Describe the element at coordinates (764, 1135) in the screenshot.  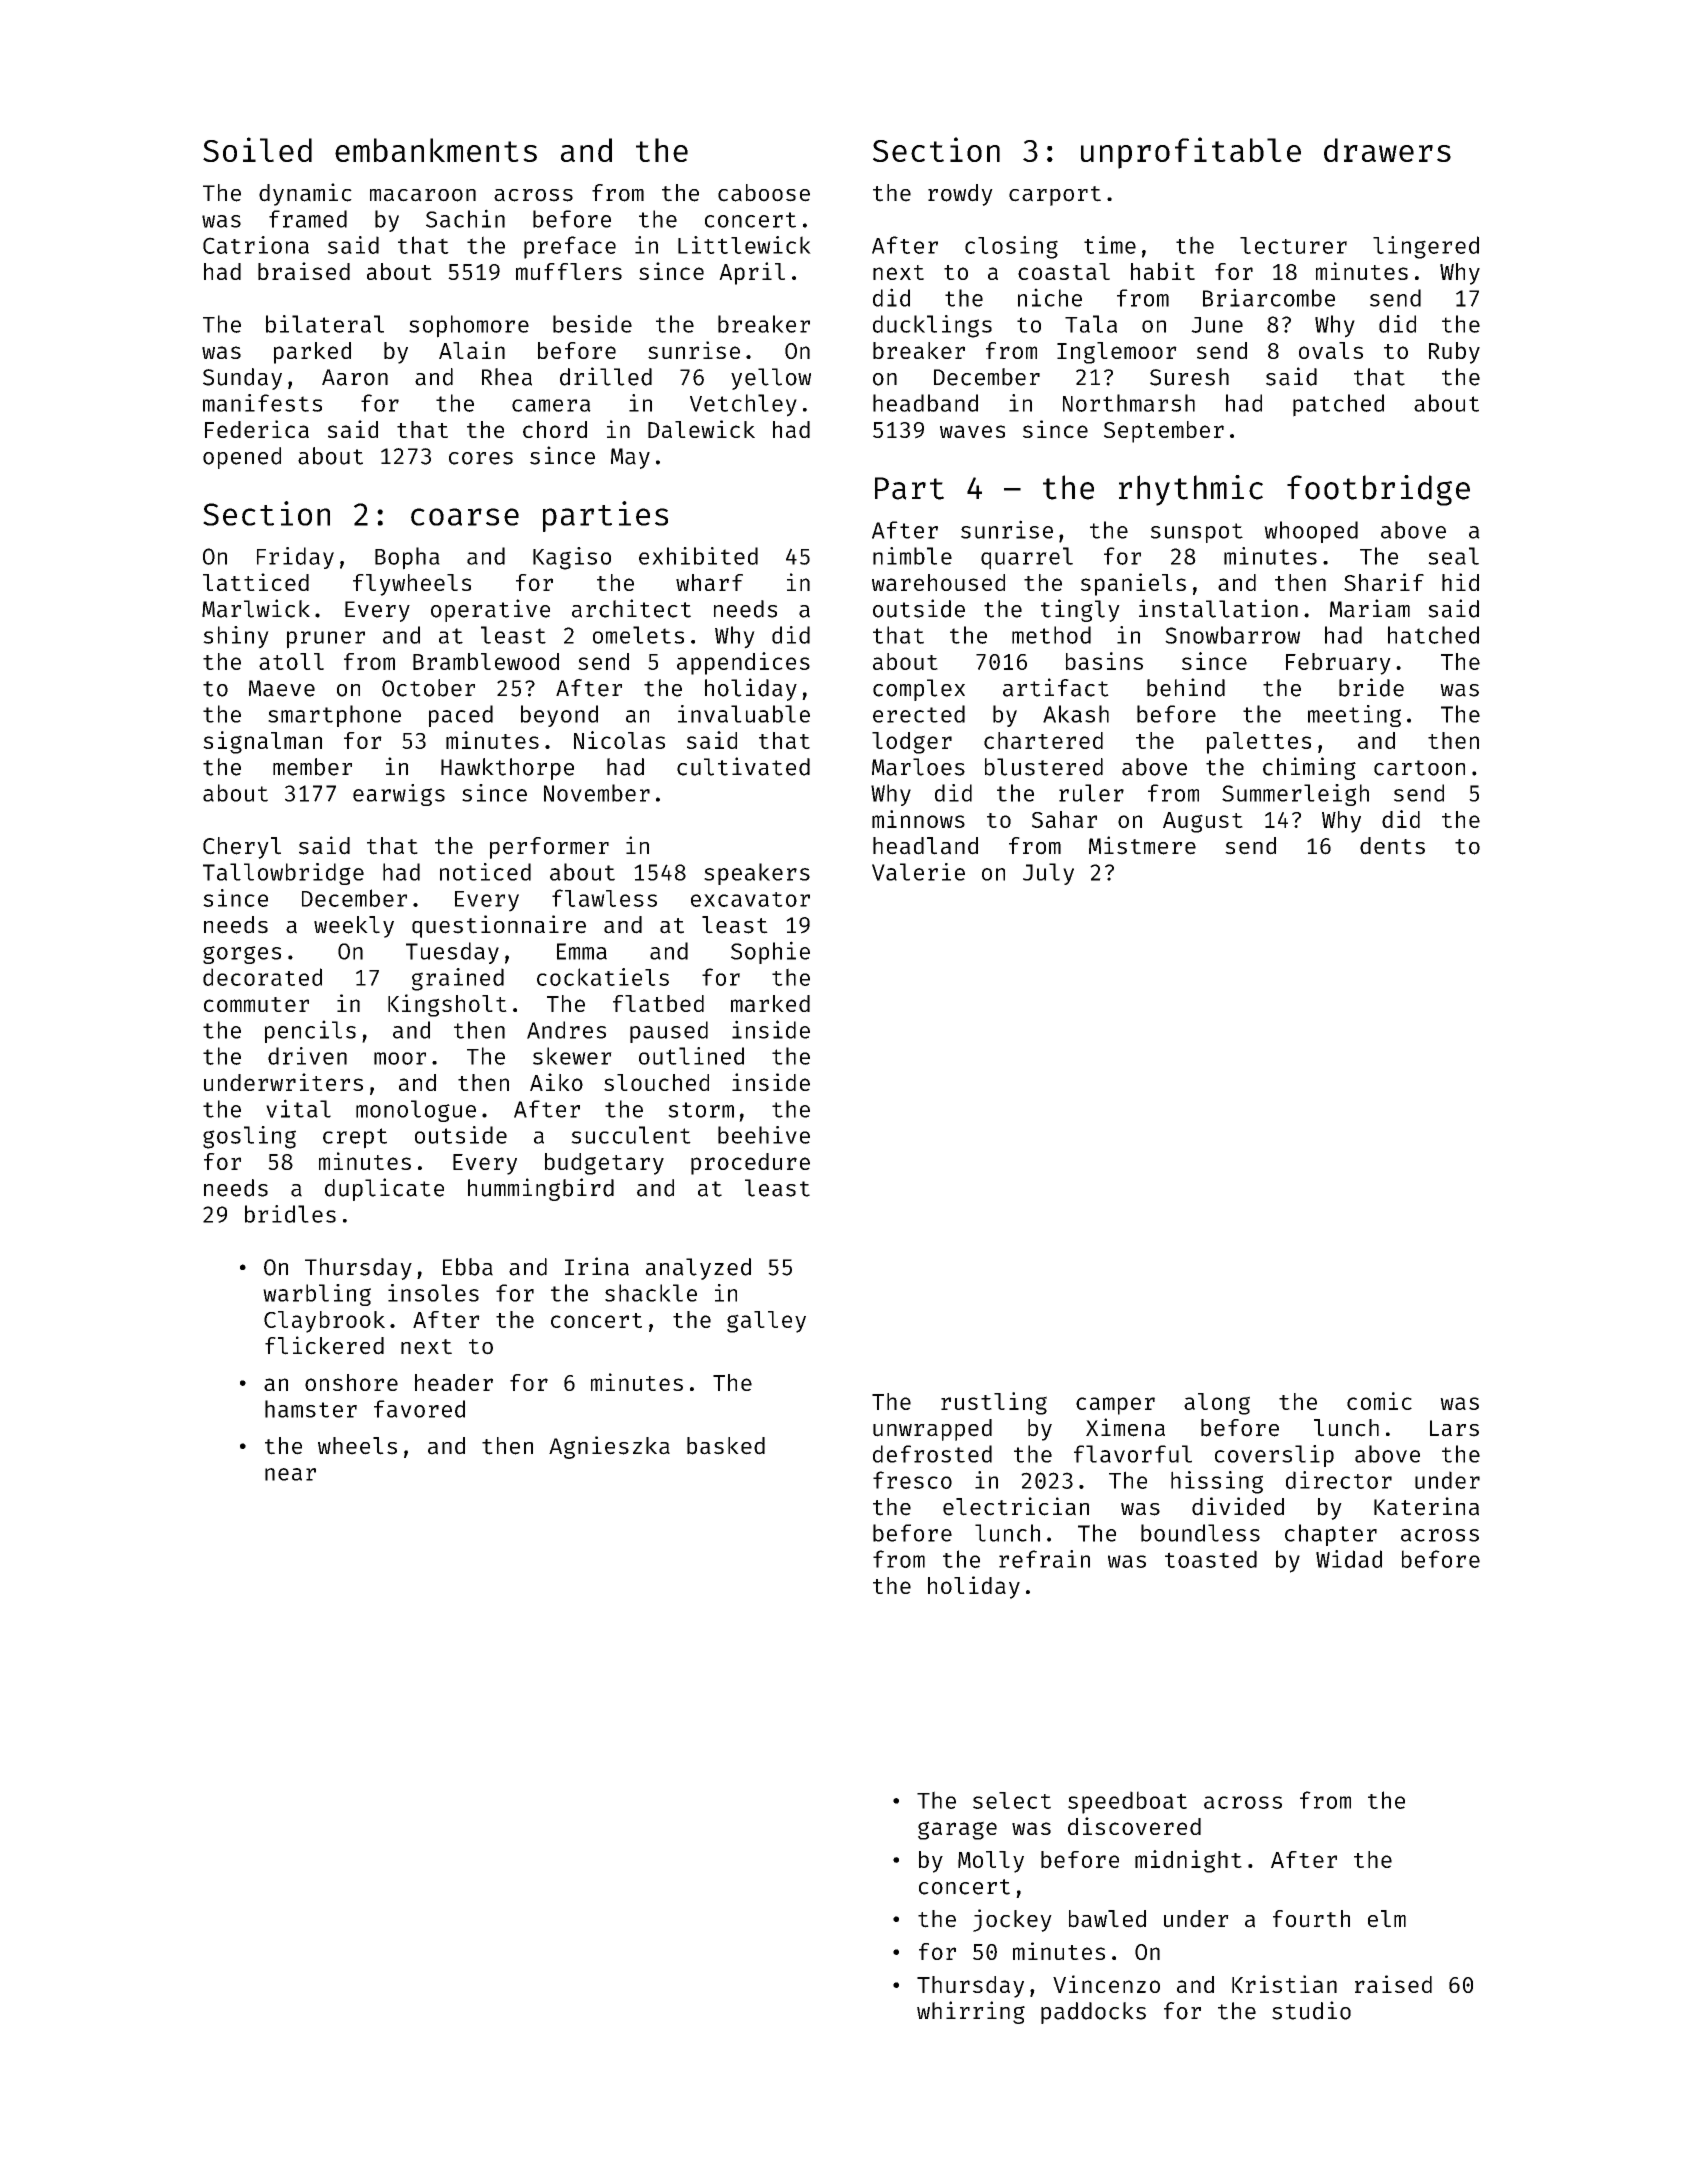
I see `beehive` at that location.
